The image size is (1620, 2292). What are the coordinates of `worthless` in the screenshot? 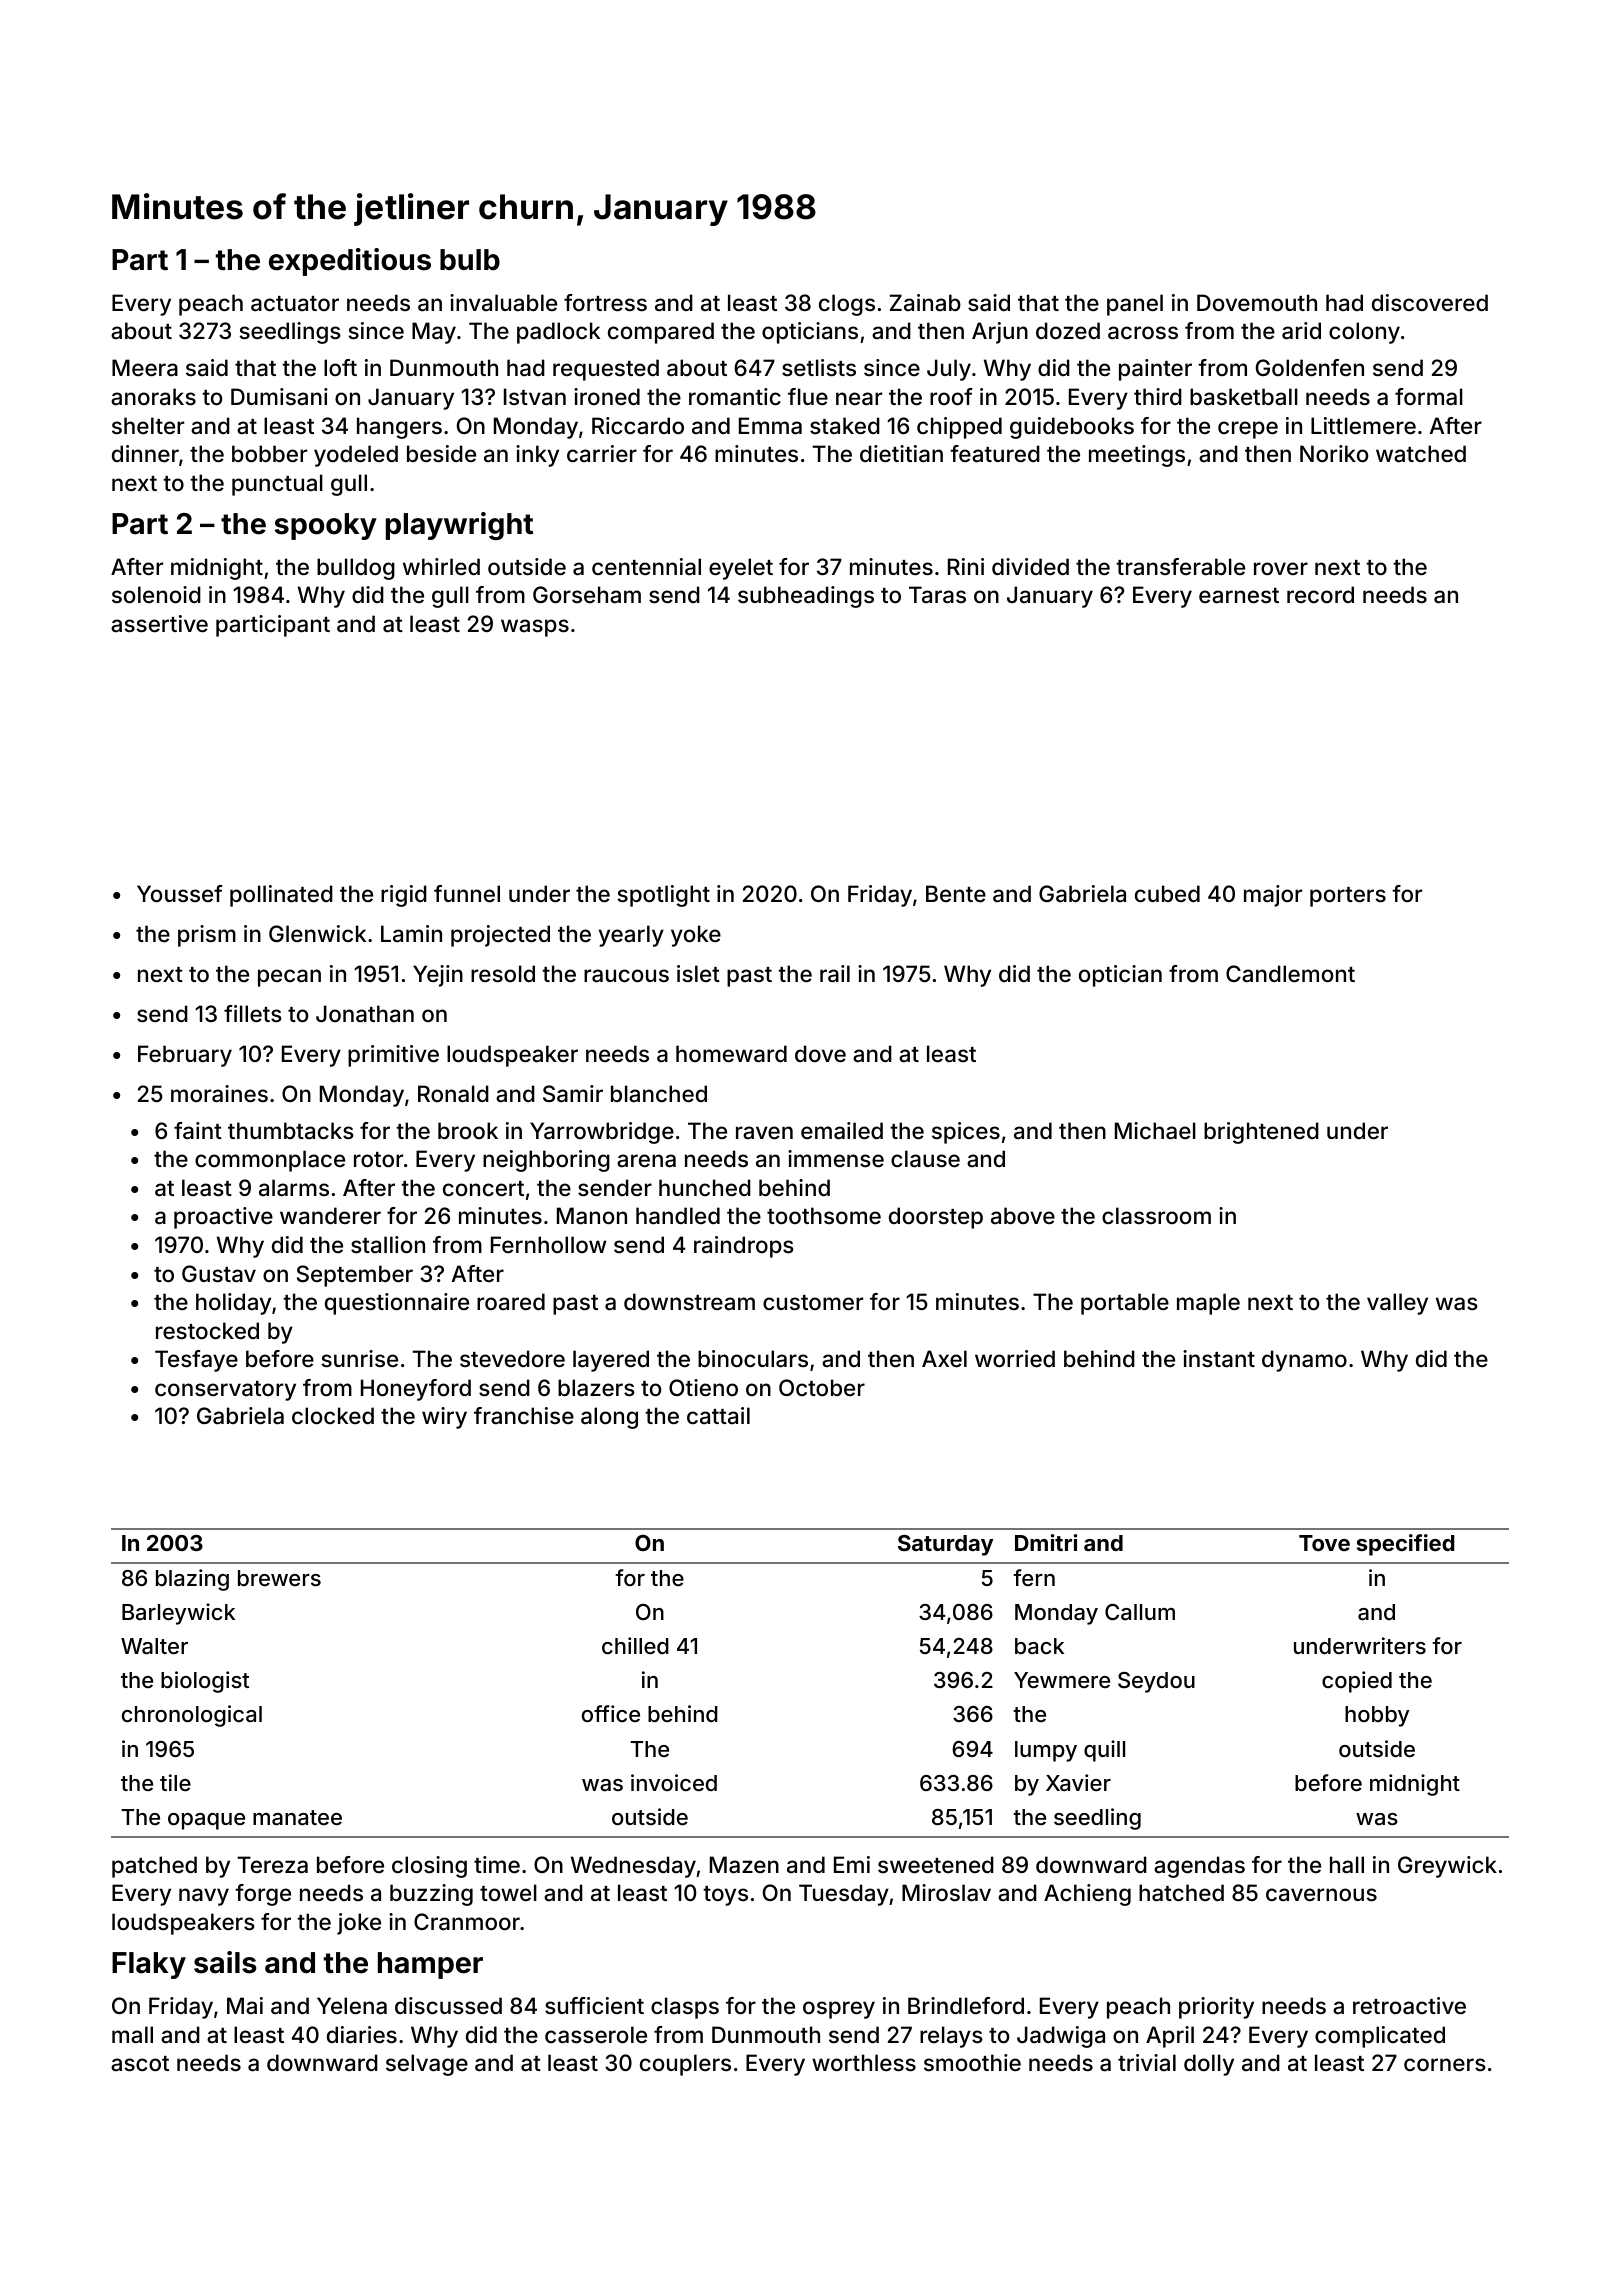 It's located at (864, 2062).
